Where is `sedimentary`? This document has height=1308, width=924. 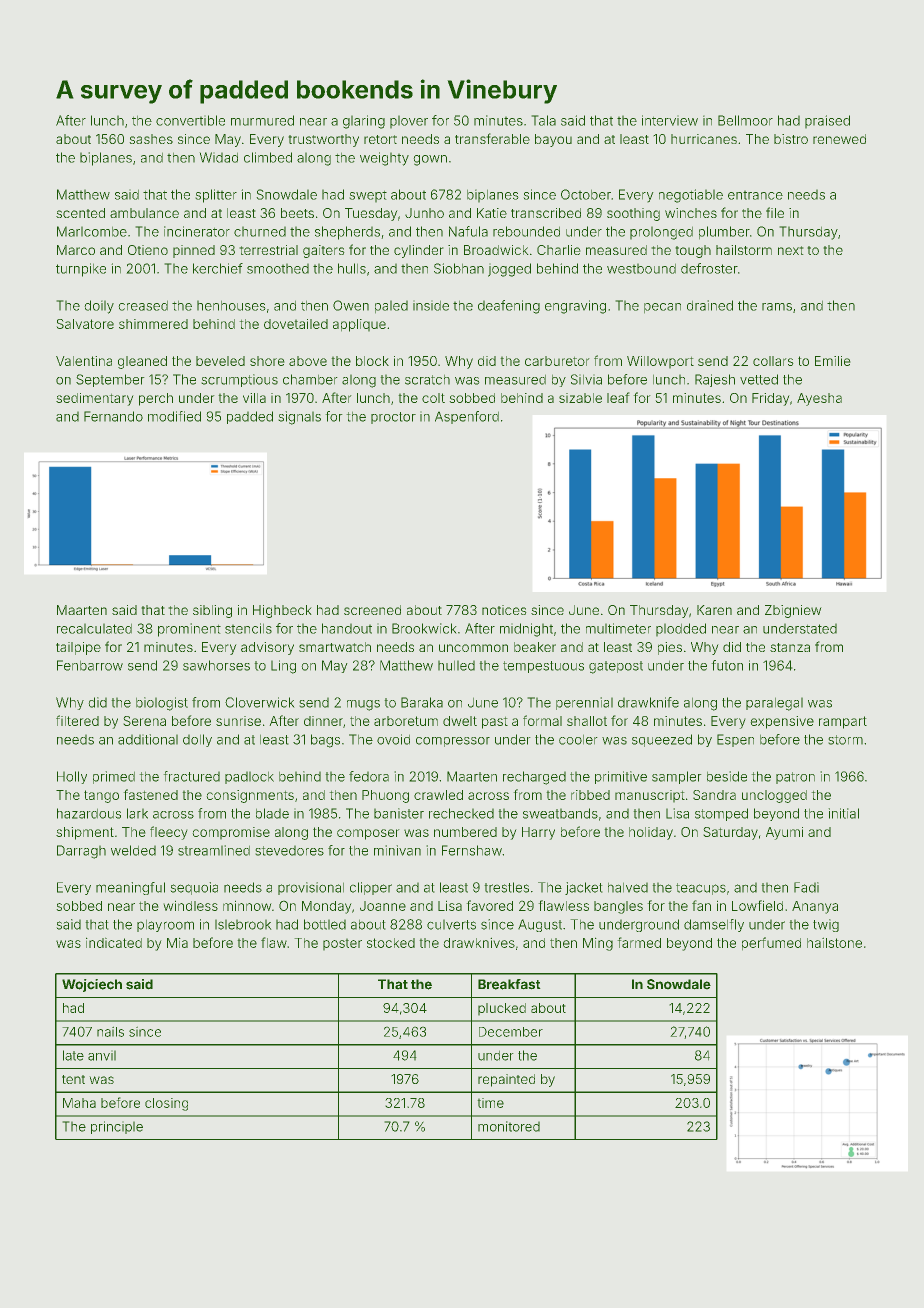 sedimentary is located at coordinates (95, 399).
